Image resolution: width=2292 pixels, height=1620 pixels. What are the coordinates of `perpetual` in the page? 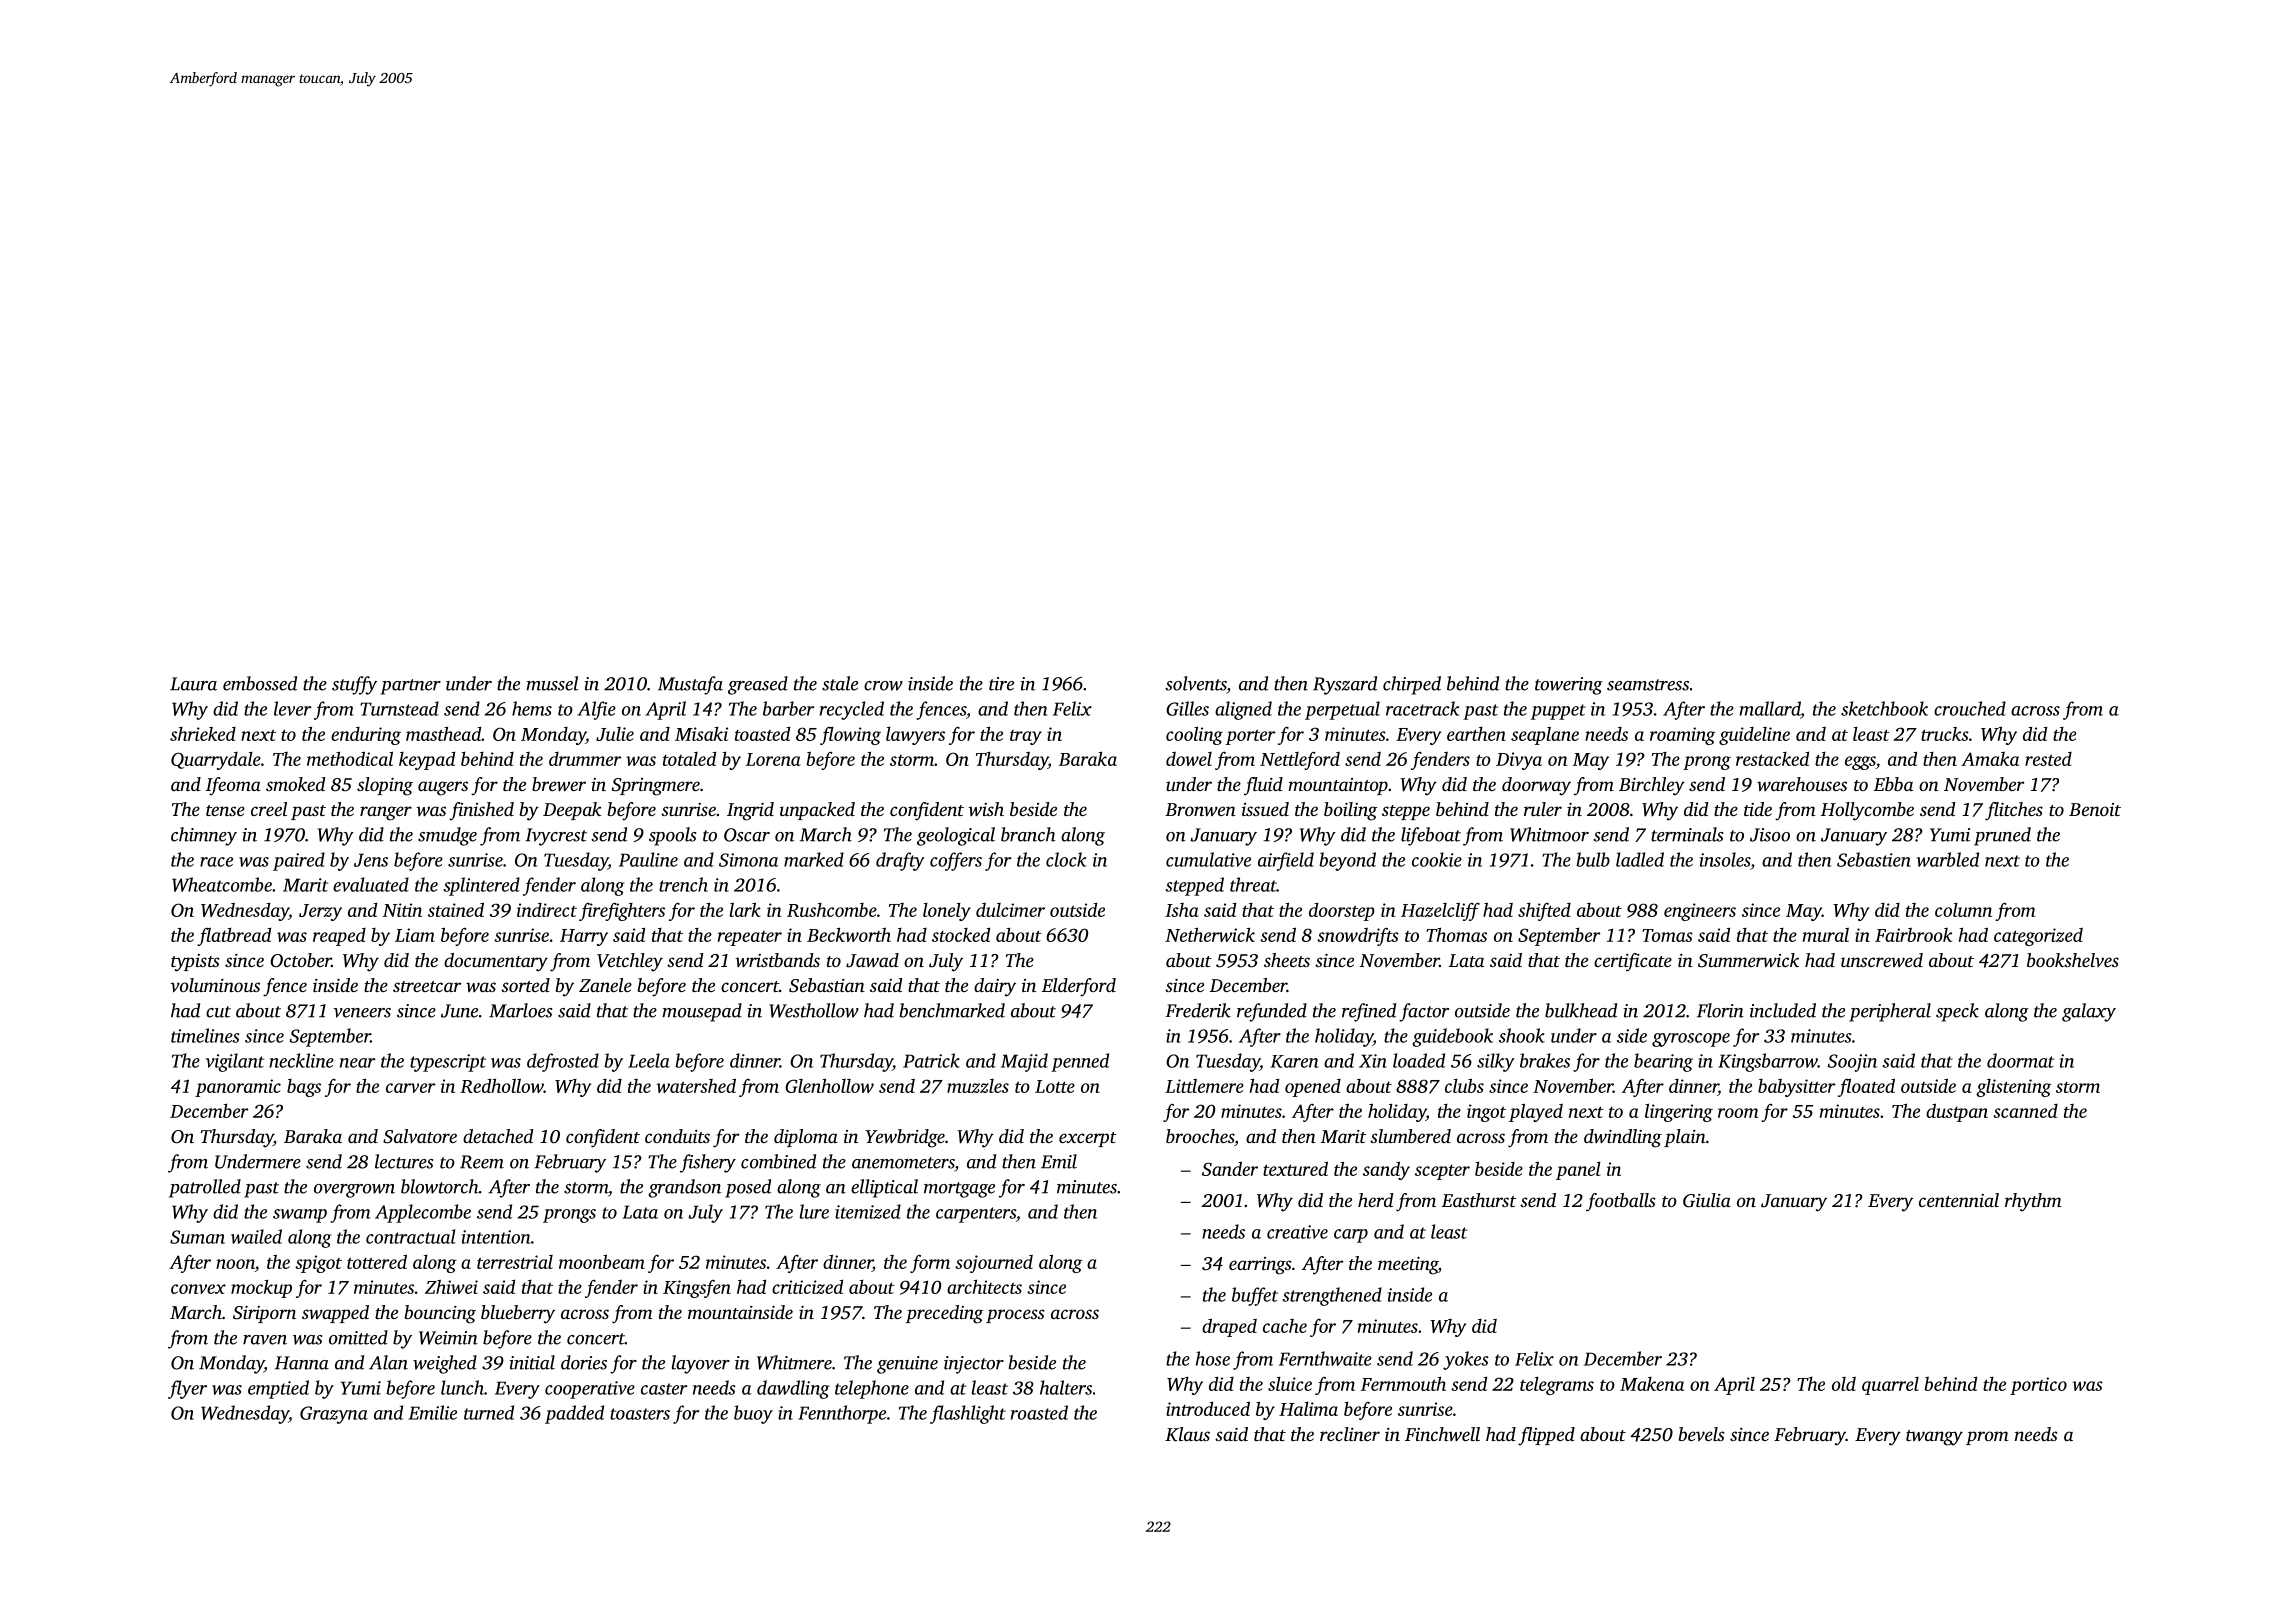 It's located at (1342, 710).
